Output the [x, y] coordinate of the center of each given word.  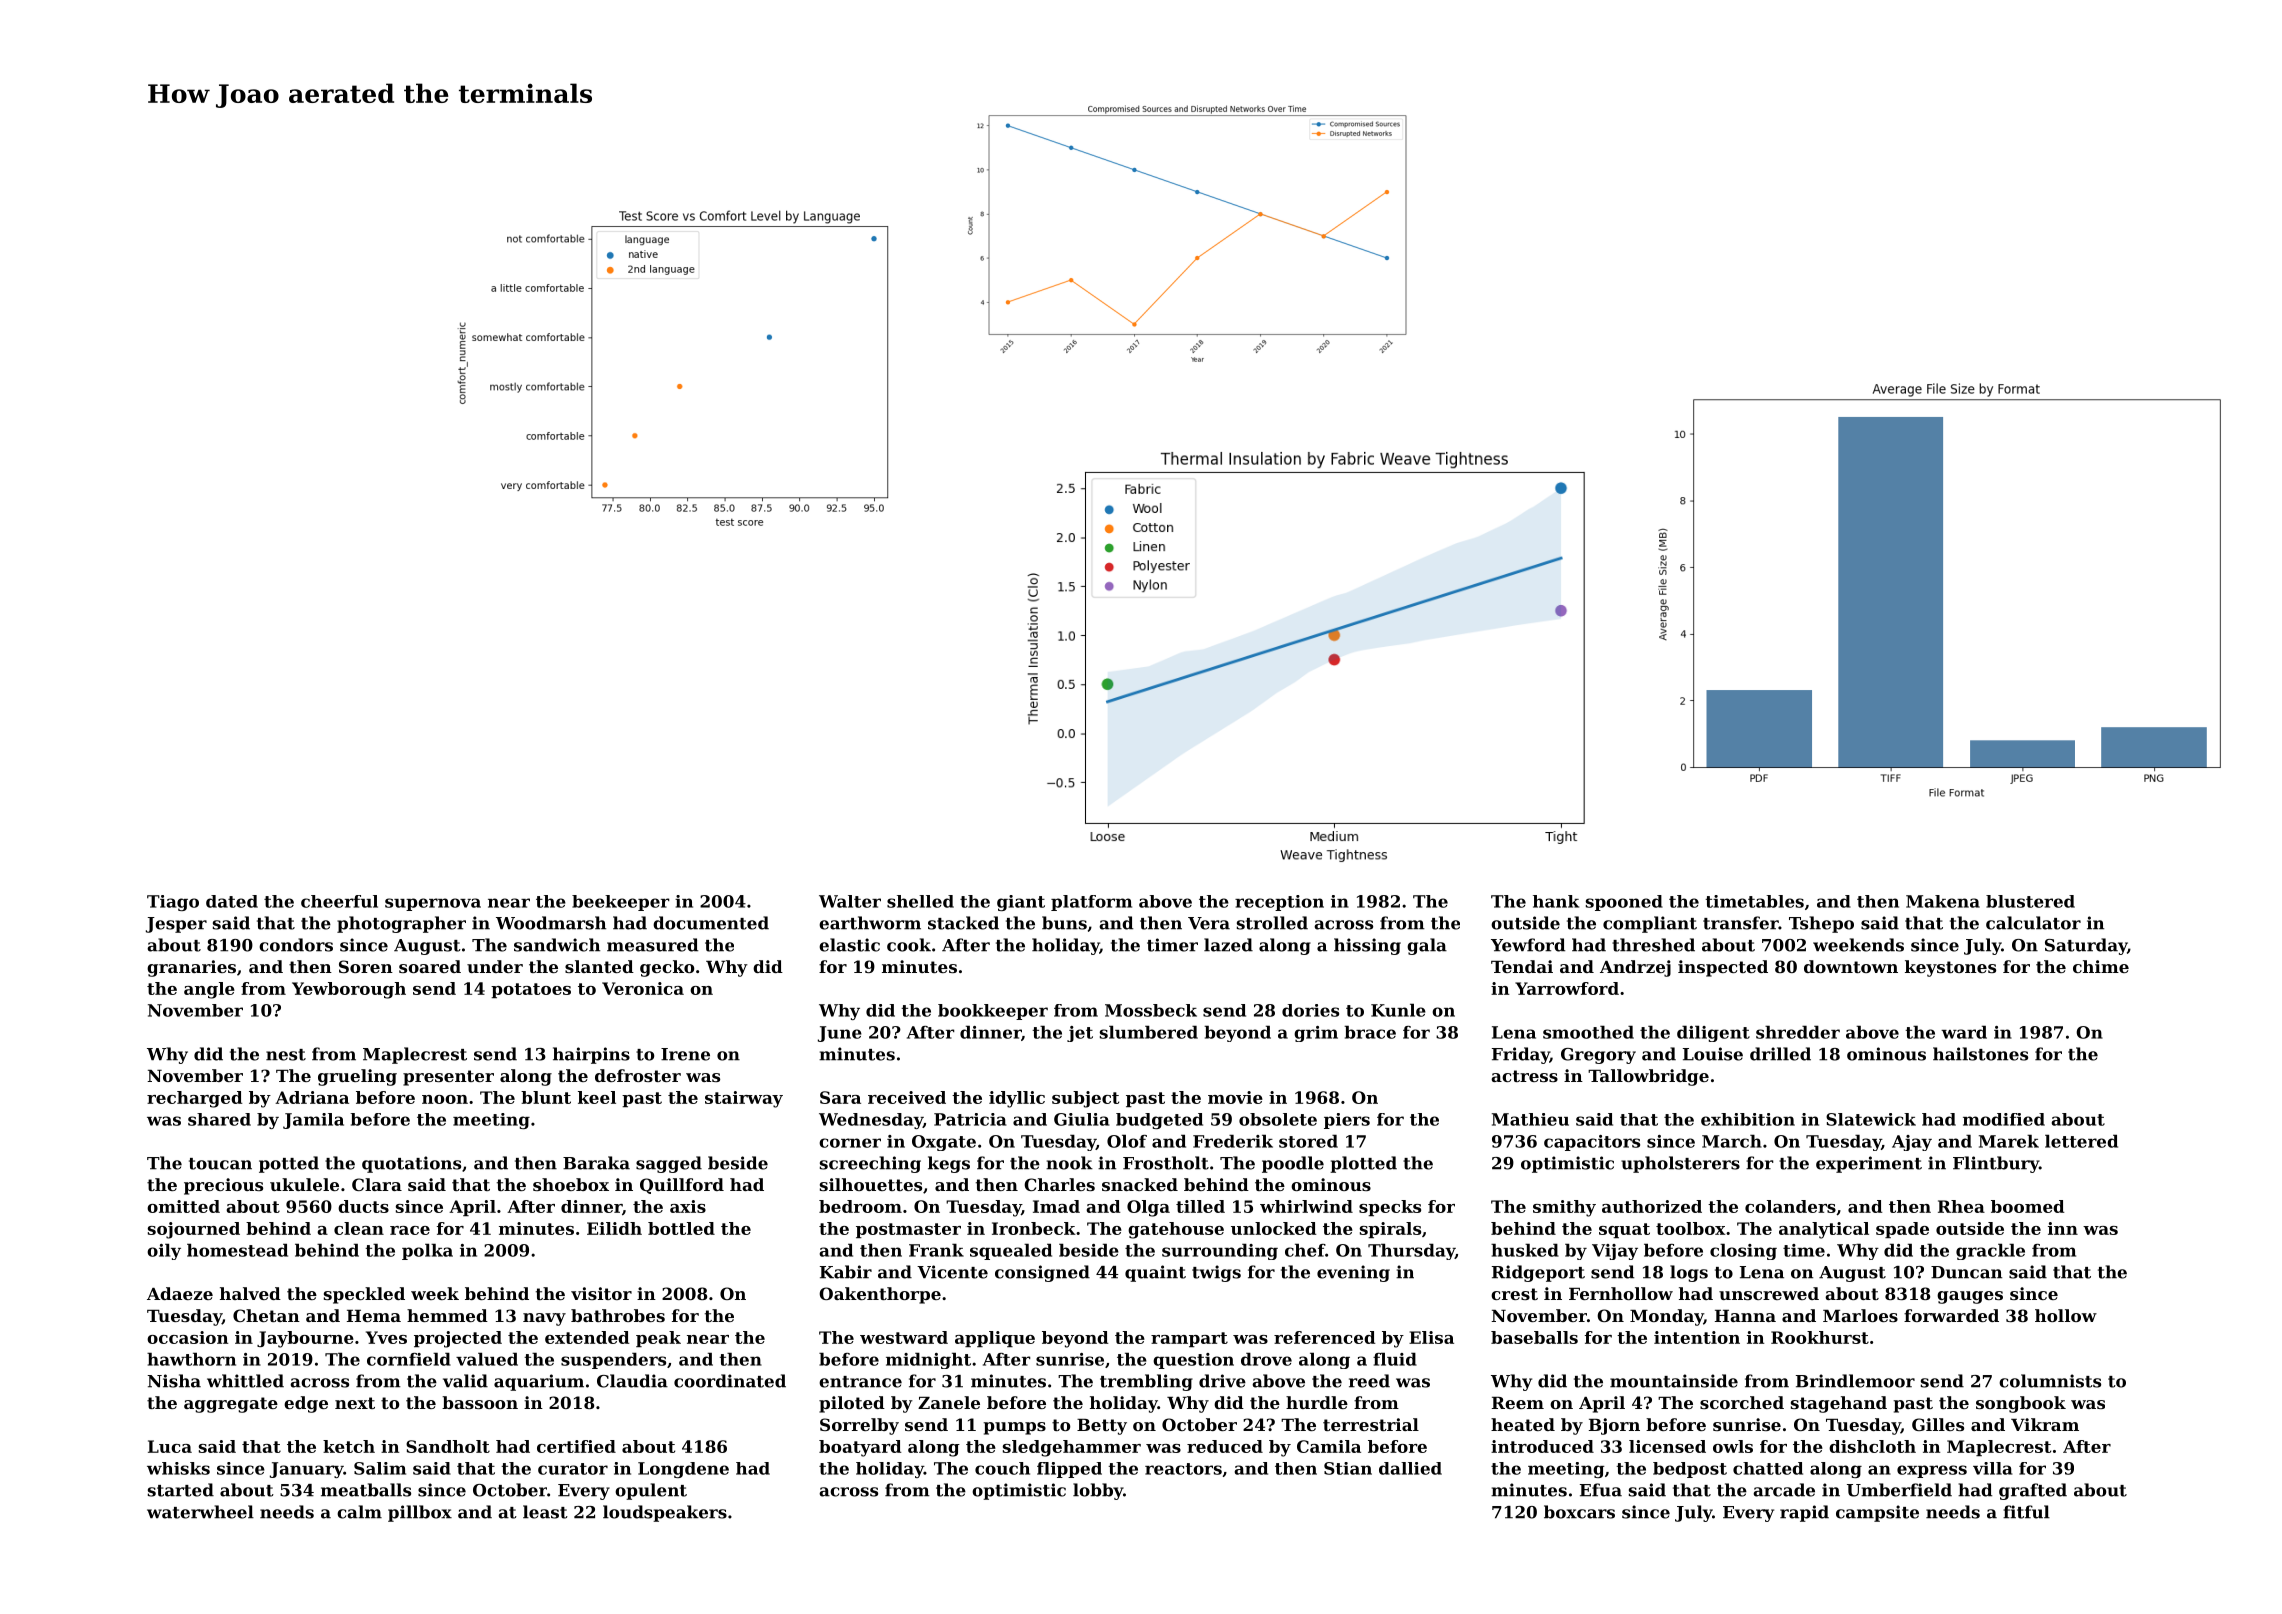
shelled [920, 901]
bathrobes [618, 1315]
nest [286, 1055]
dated [232, 901]
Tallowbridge [1648, 1077]
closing [1743, 1251]
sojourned [194, 1230]
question [1193, 1361]
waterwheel [200, 1512]
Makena [1943, 901]
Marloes [1860, 1315]
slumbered [1149, 1032]
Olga [1148, 1208]
